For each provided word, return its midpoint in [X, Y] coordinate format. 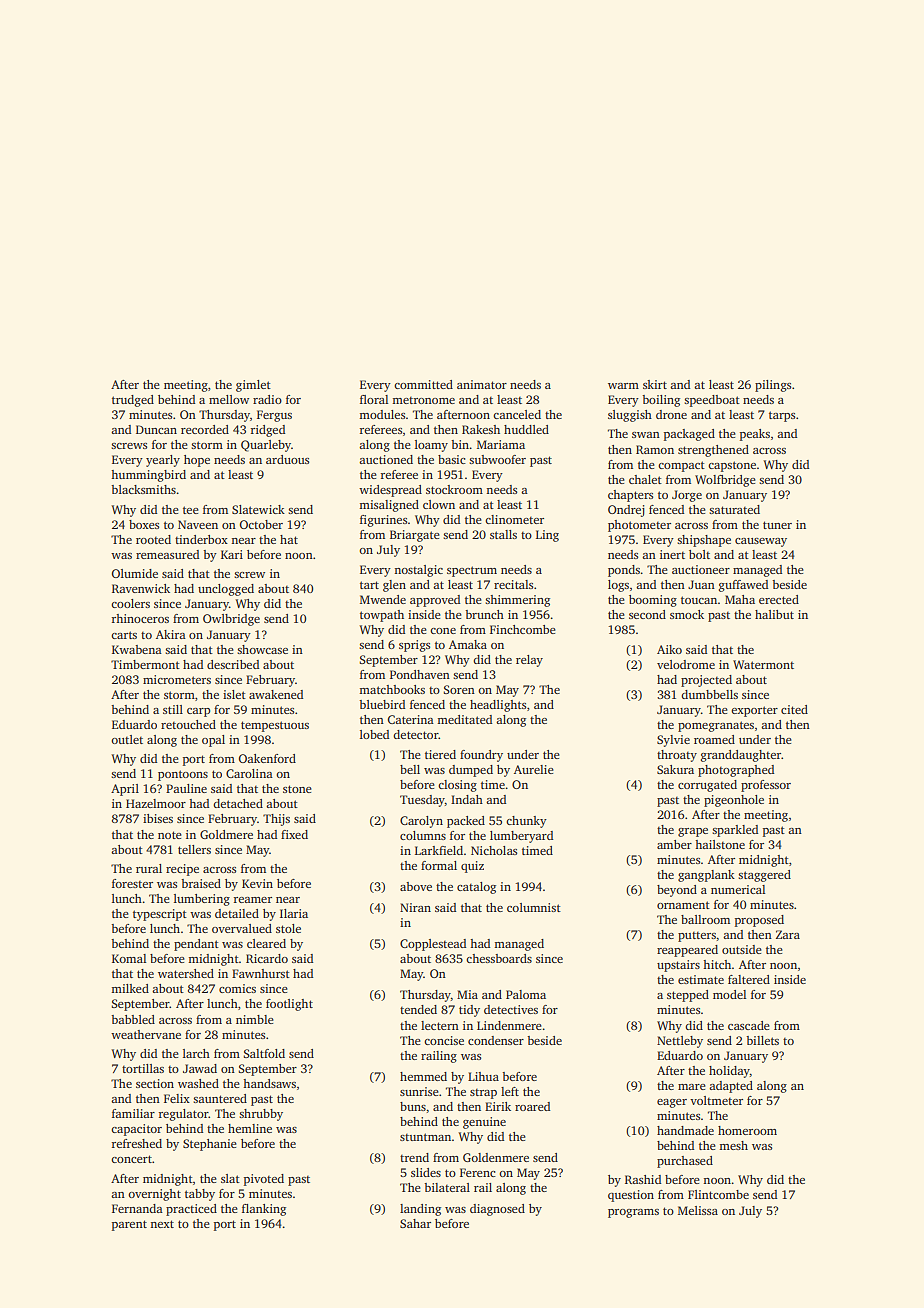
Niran [415, 907]
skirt [655, 384]
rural [149, 868]
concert [131, 1159]
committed [423, 384]
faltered [749, 979]
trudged [133, 401]
